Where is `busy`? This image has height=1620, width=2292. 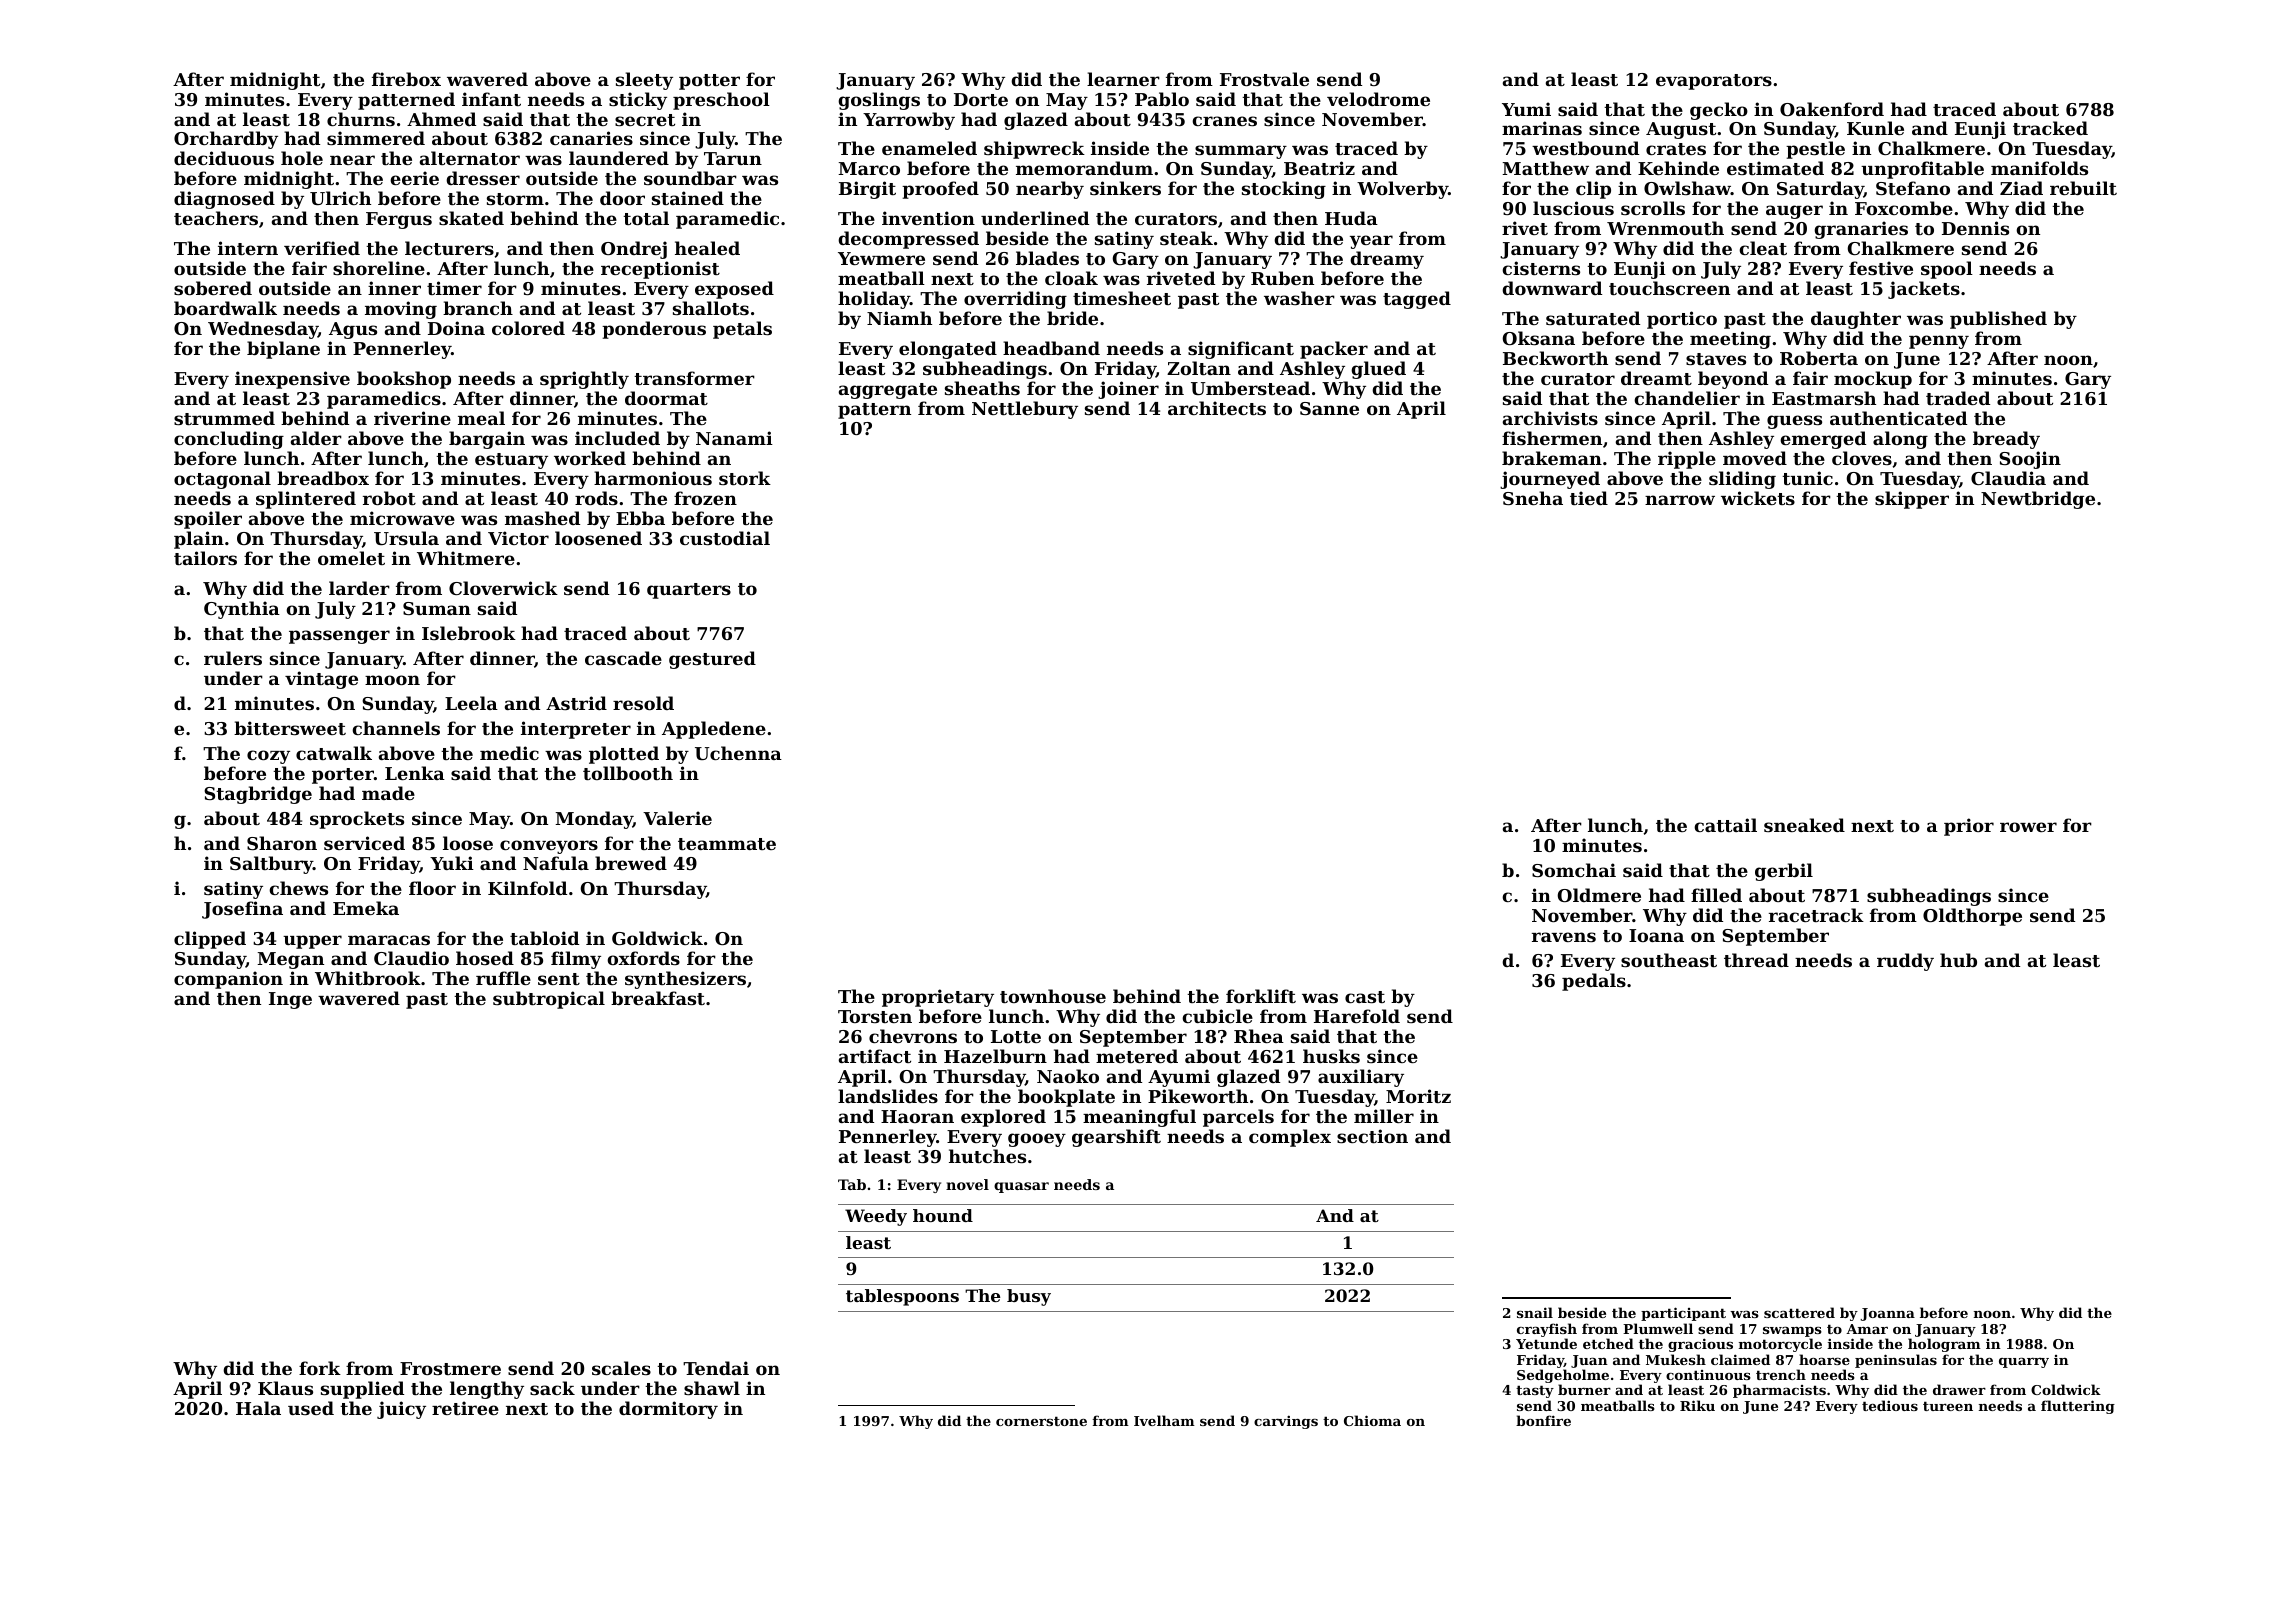 busy is located at coordinates (1029, 1297).
